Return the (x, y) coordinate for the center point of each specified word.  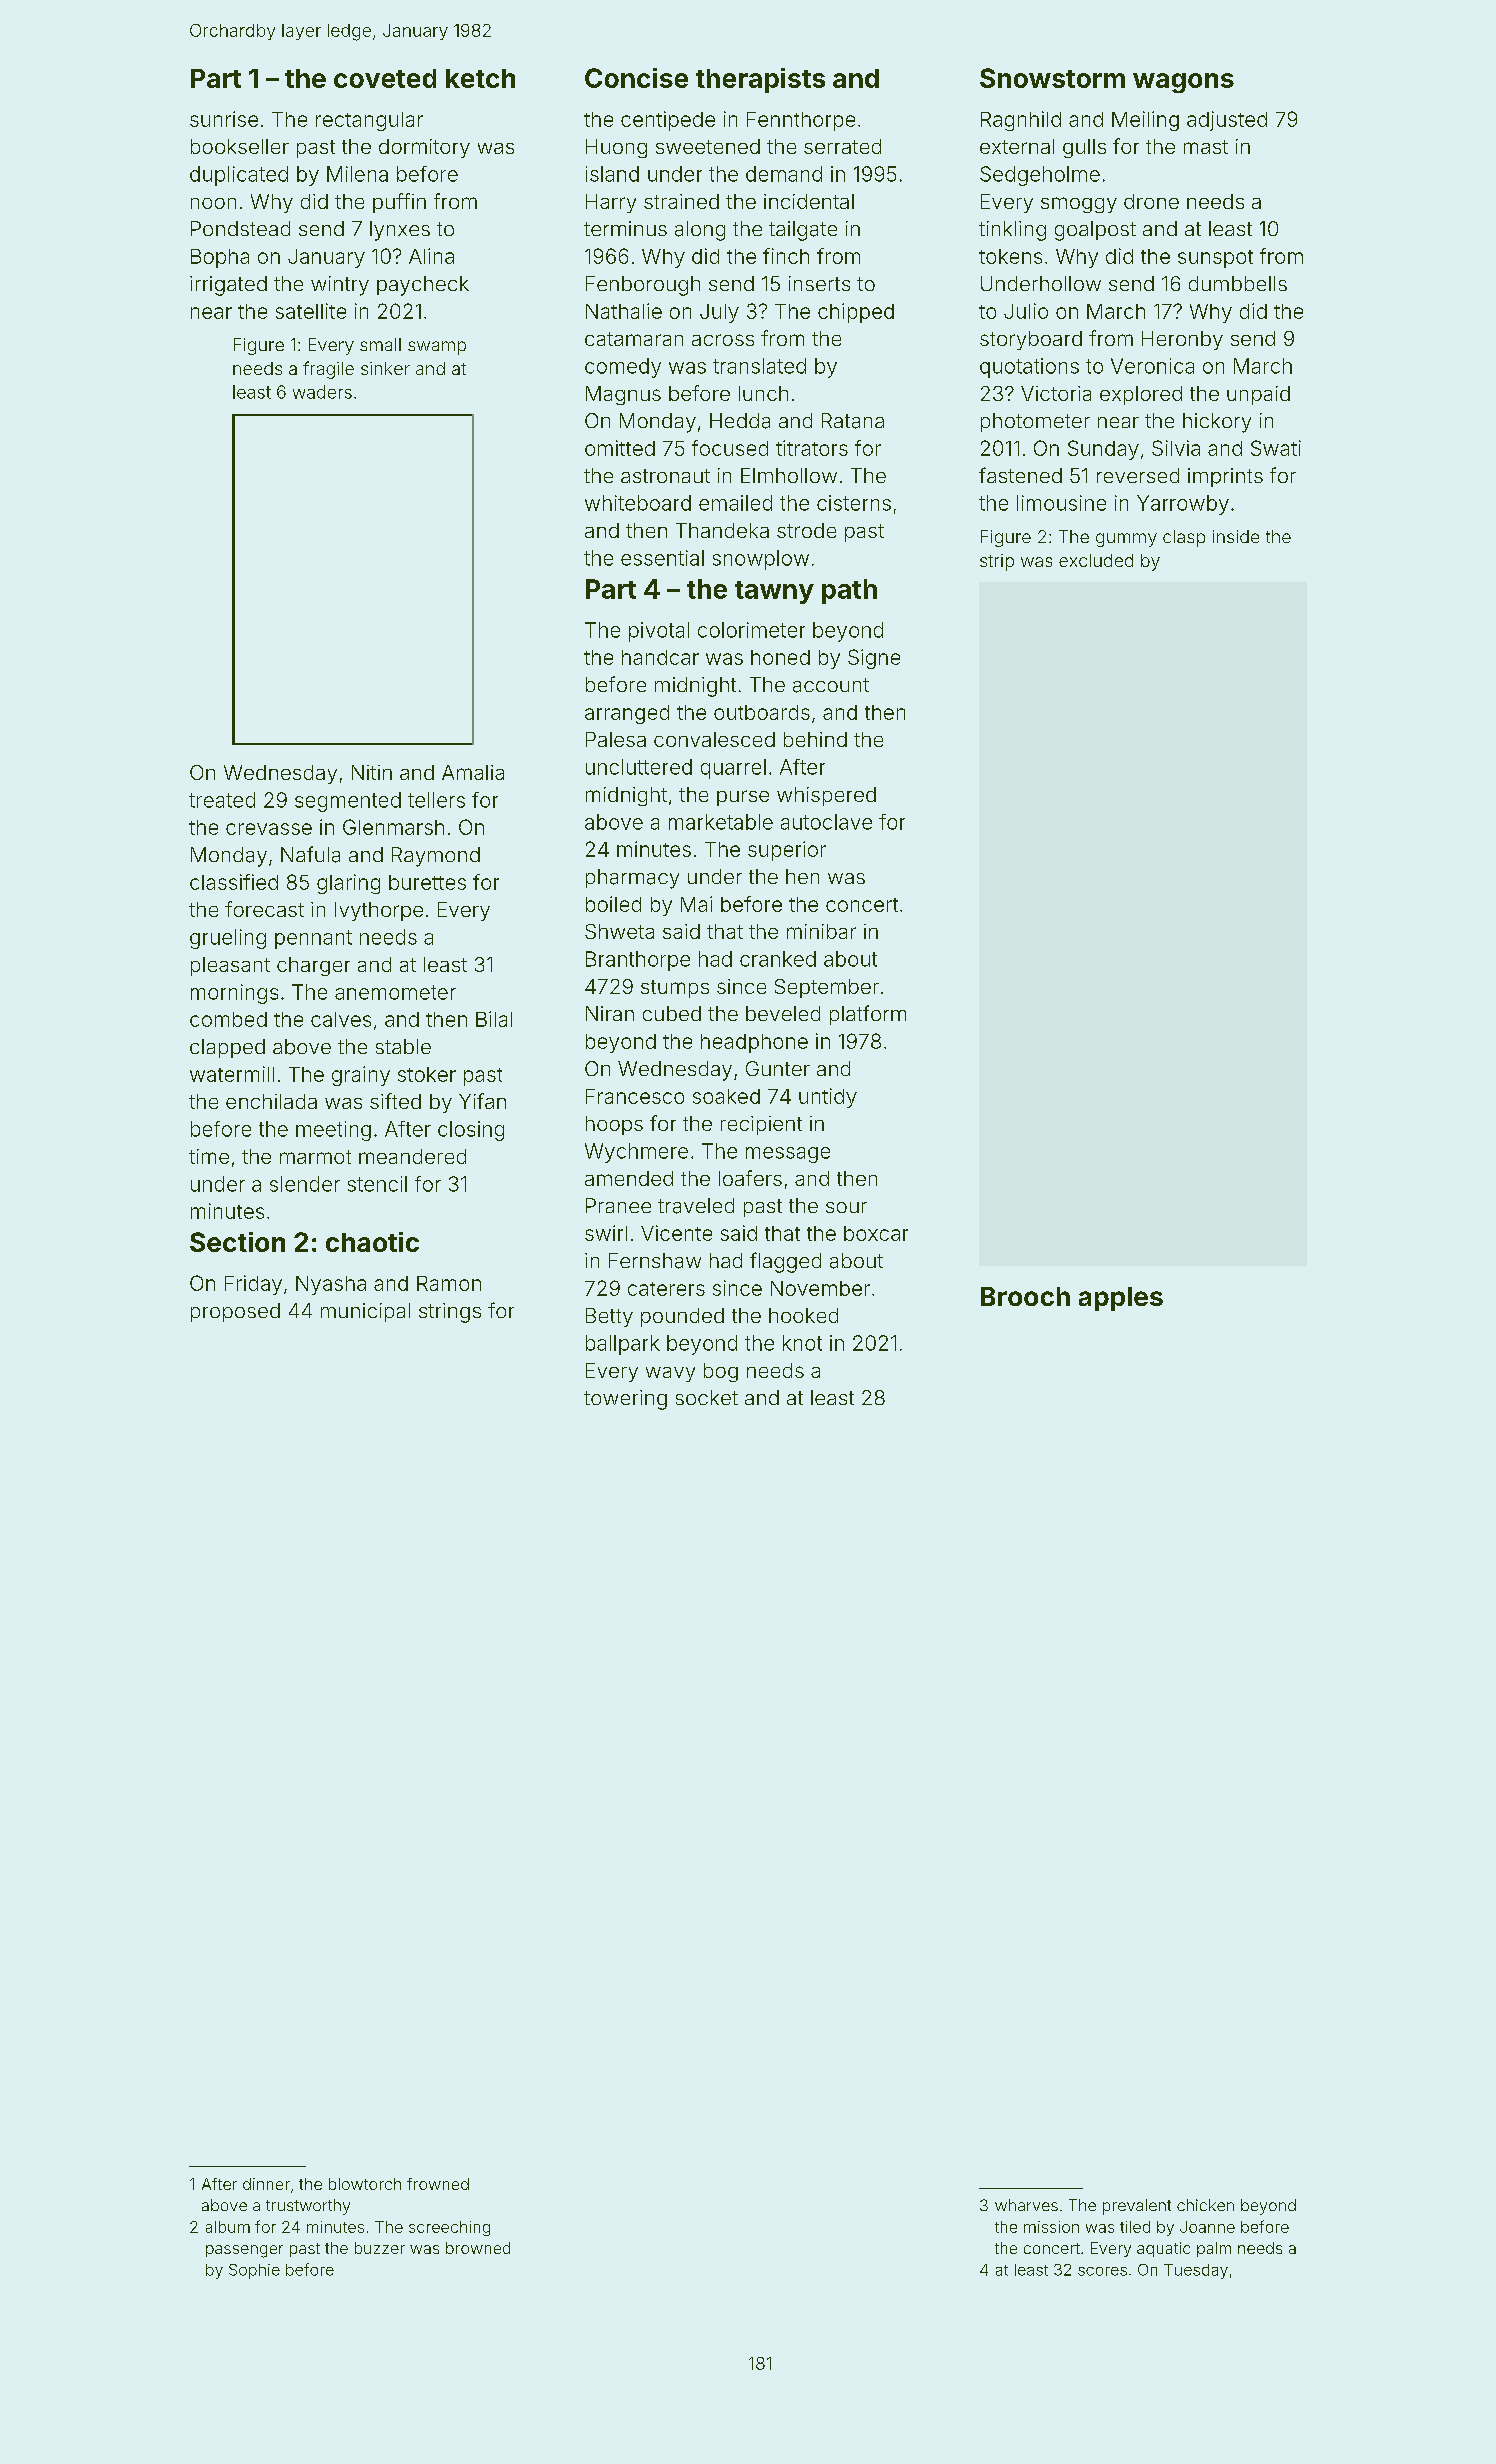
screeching (449, 2228)
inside (1236, 536)
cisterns (854, 503)
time (209, 1156)
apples (1121, 1299)
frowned (438, 2184)
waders (322, 392)
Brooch (1025, 1296)
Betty (609, 1317)
